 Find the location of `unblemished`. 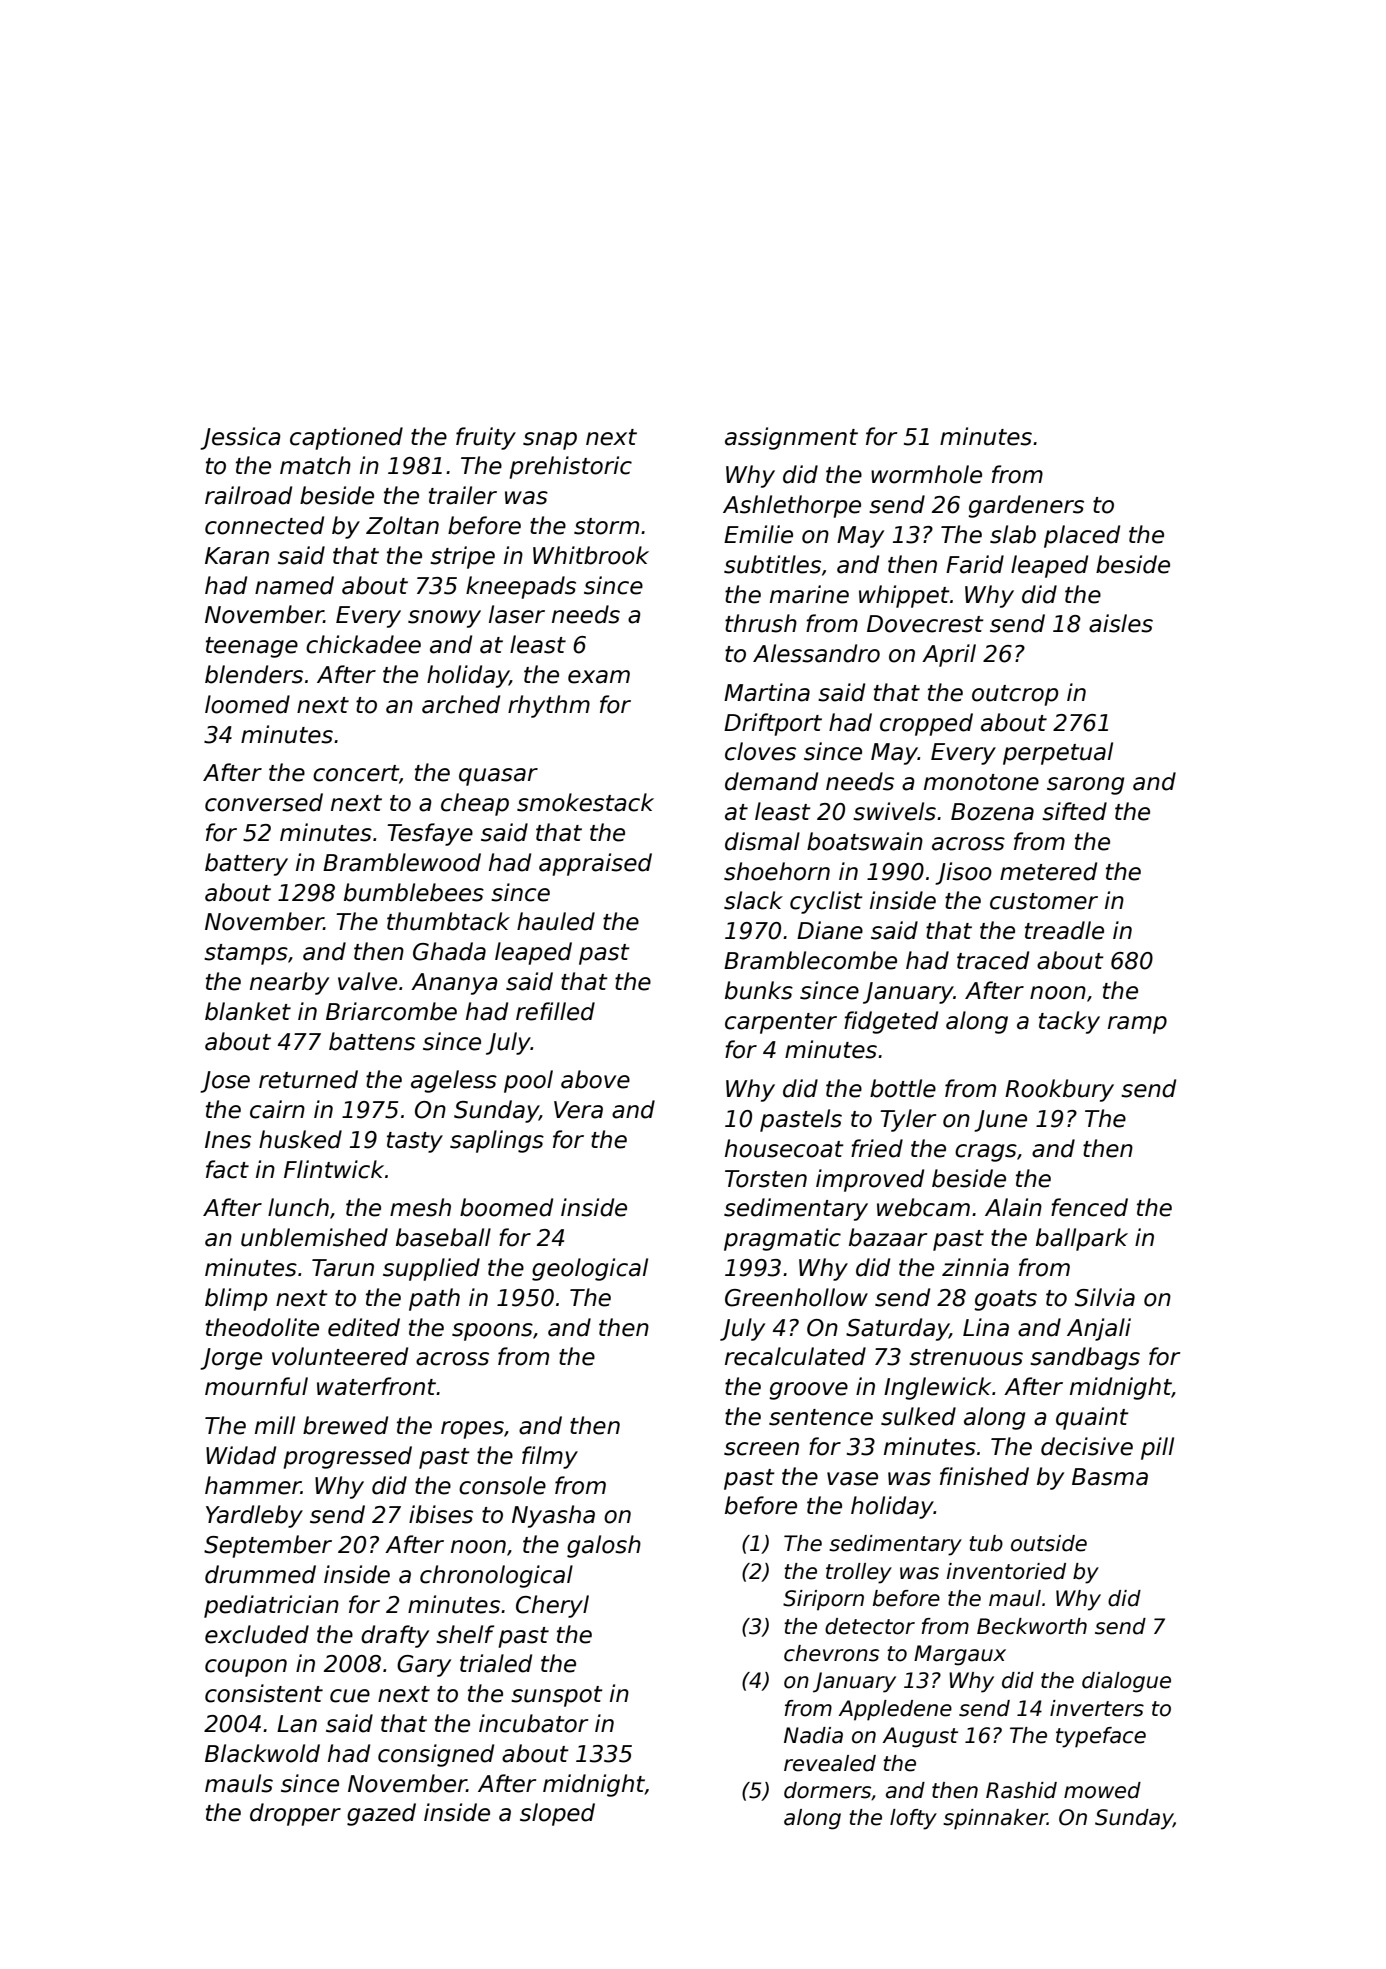

unblemished is located at coordinates (314, 1237).
